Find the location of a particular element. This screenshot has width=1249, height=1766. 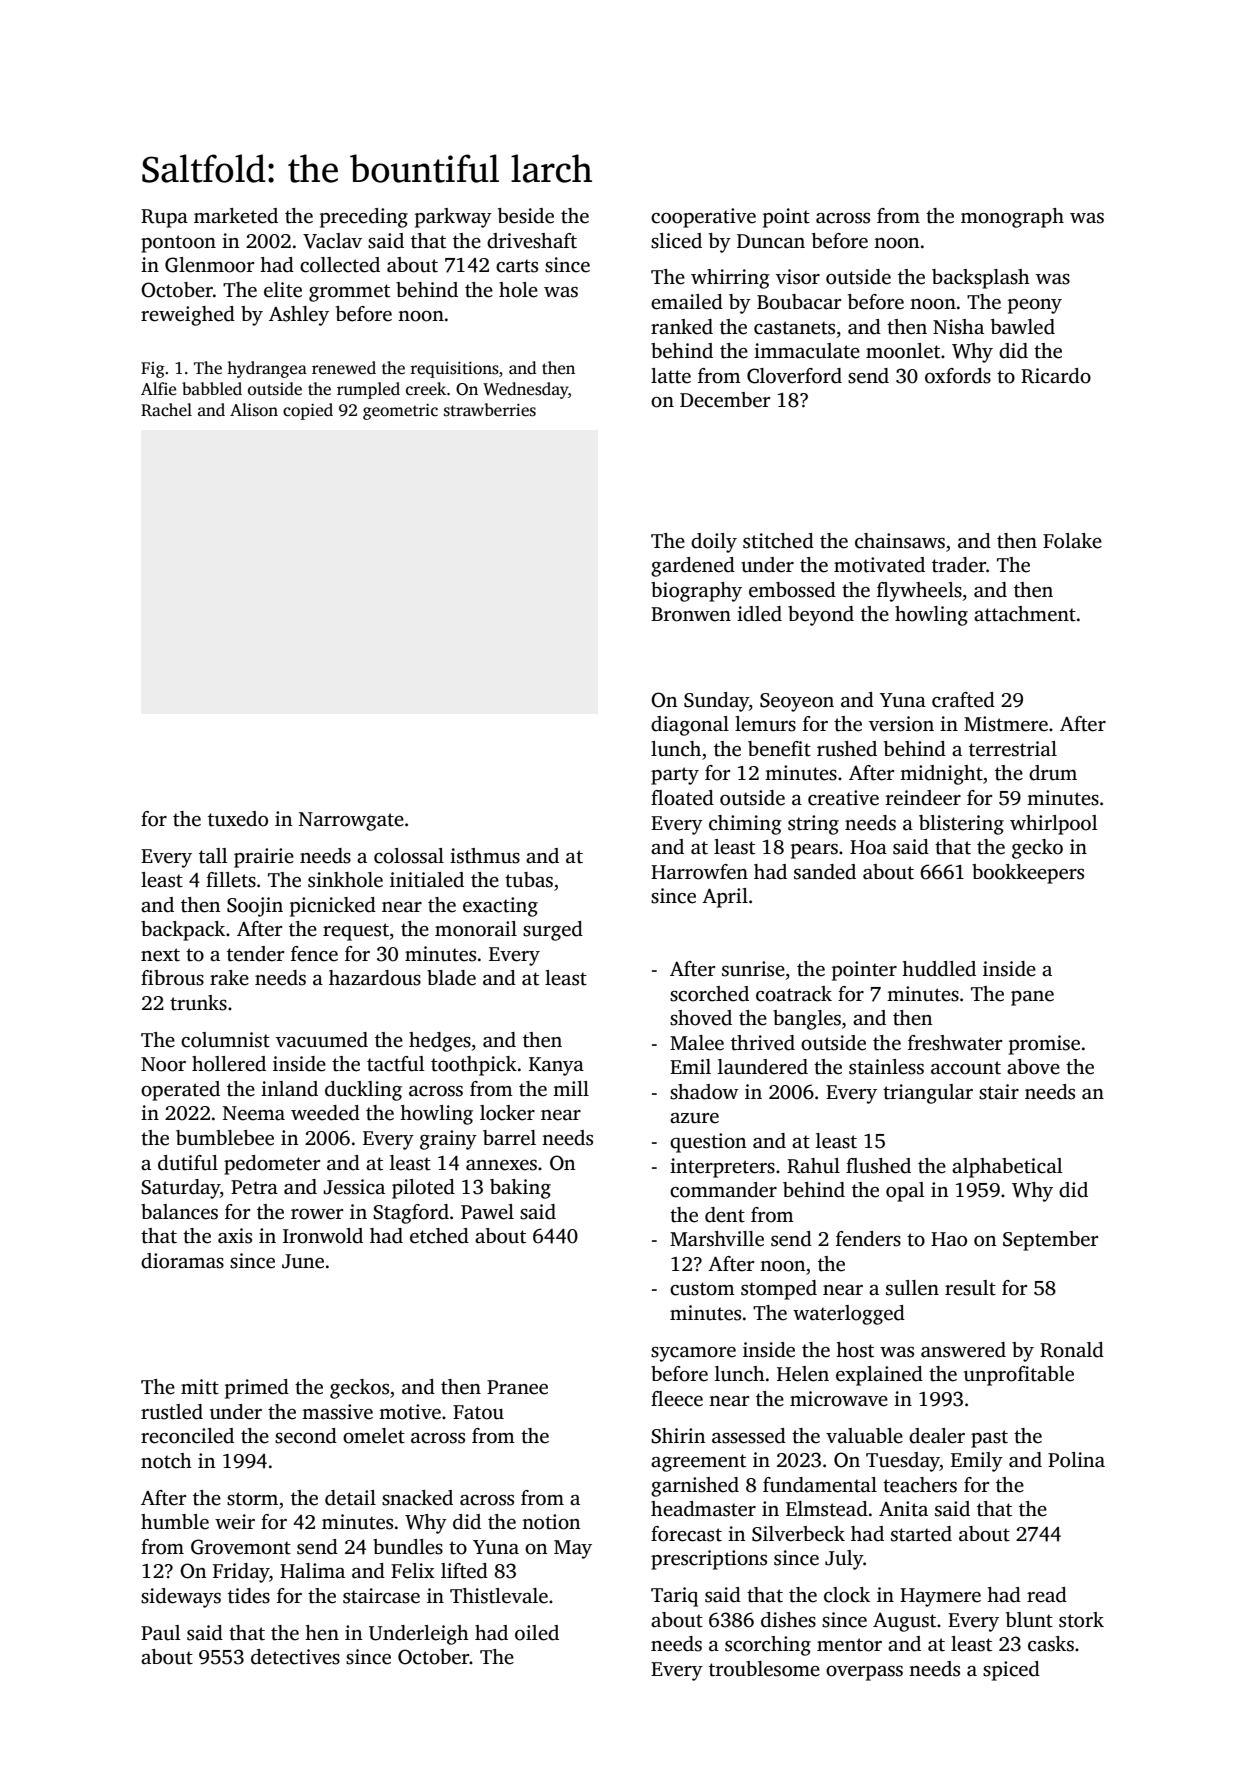

preceding is located at coordinates (364, 218).
